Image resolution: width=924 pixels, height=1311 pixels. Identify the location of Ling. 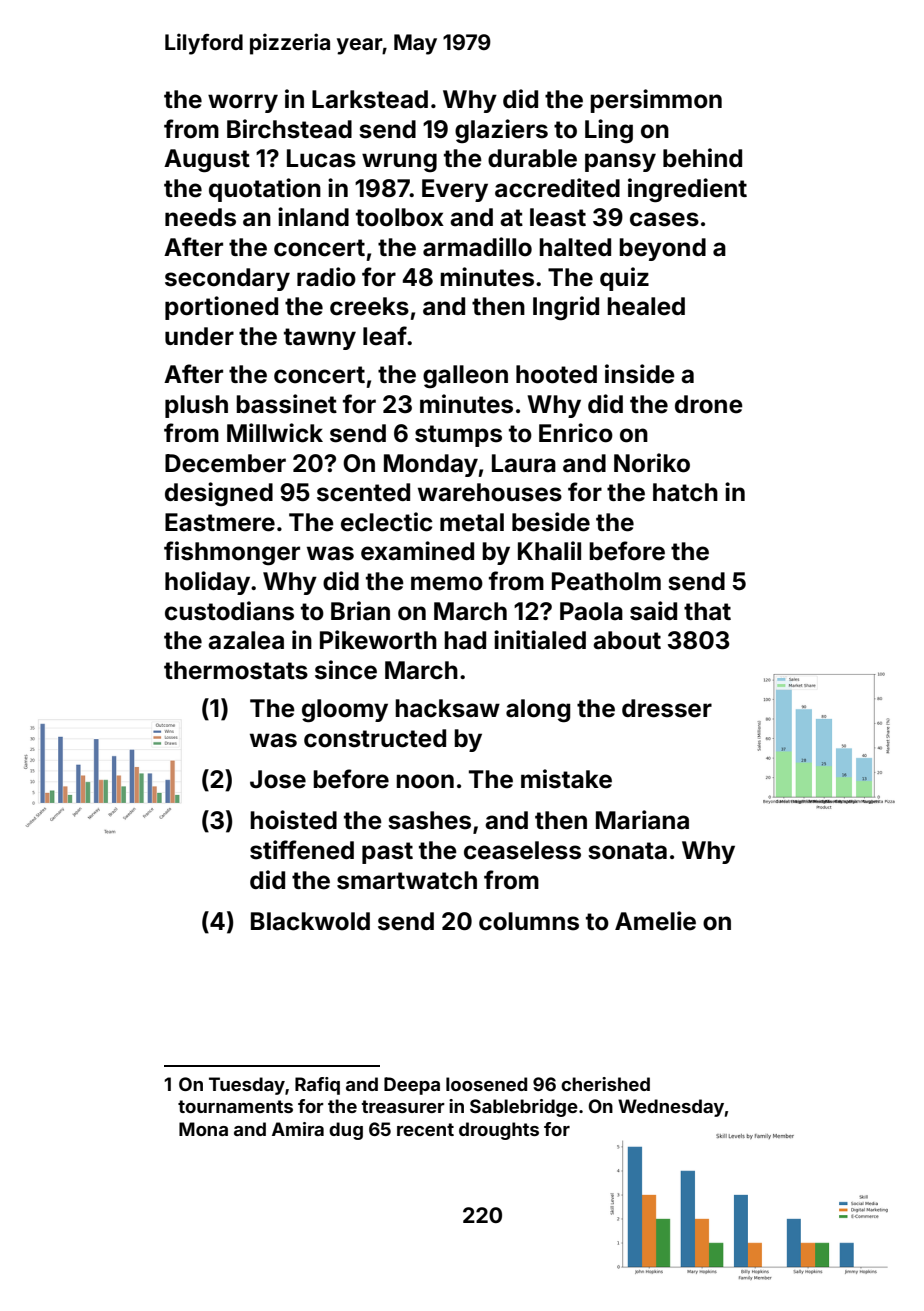
(609, 131).
